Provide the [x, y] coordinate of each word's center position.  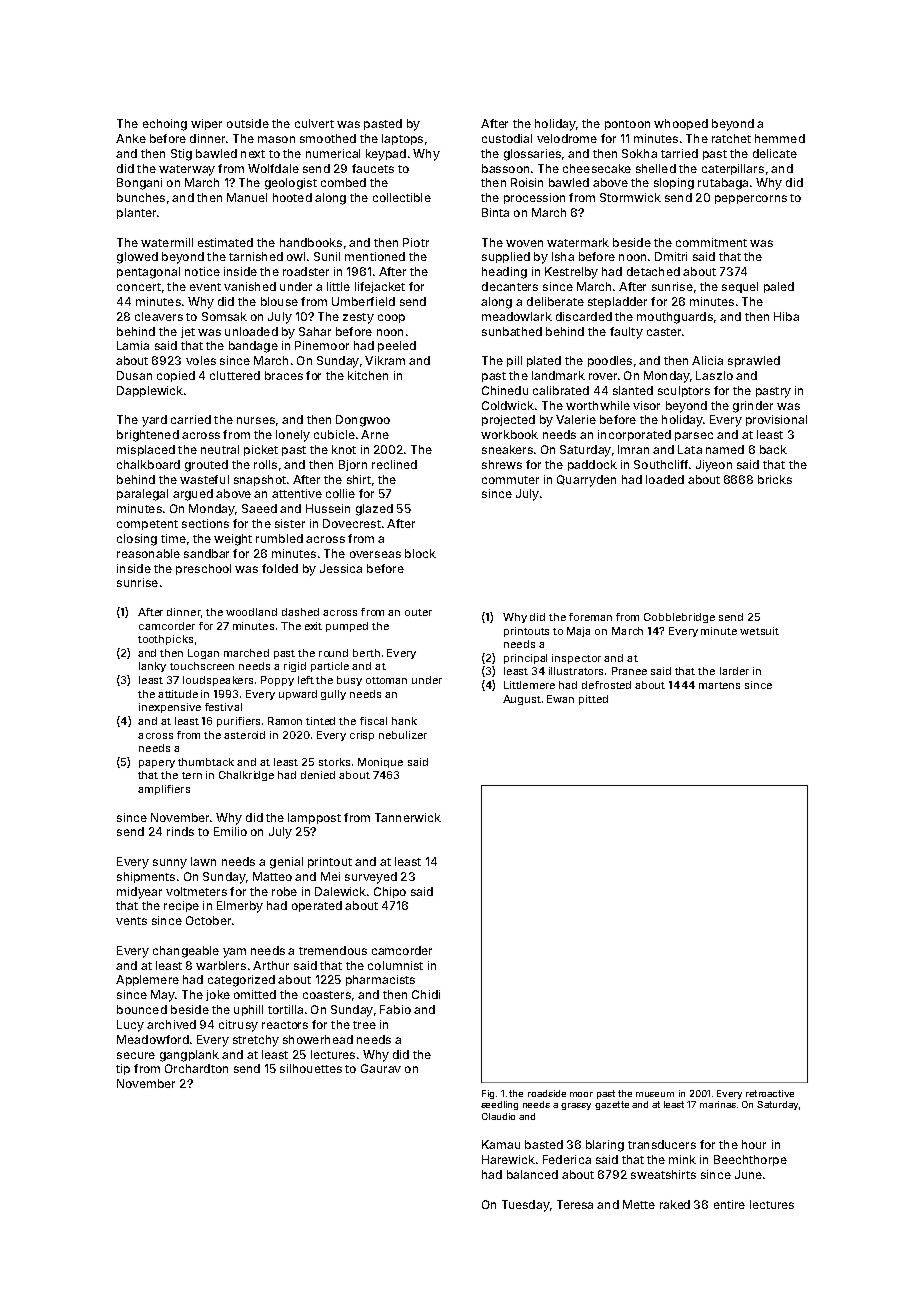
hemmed [780, 138]
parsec [694, 436]
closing [137, 540]
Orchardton [196, 1068]
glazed [374, 510]
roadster [306, 271]
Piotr [416, 242]
